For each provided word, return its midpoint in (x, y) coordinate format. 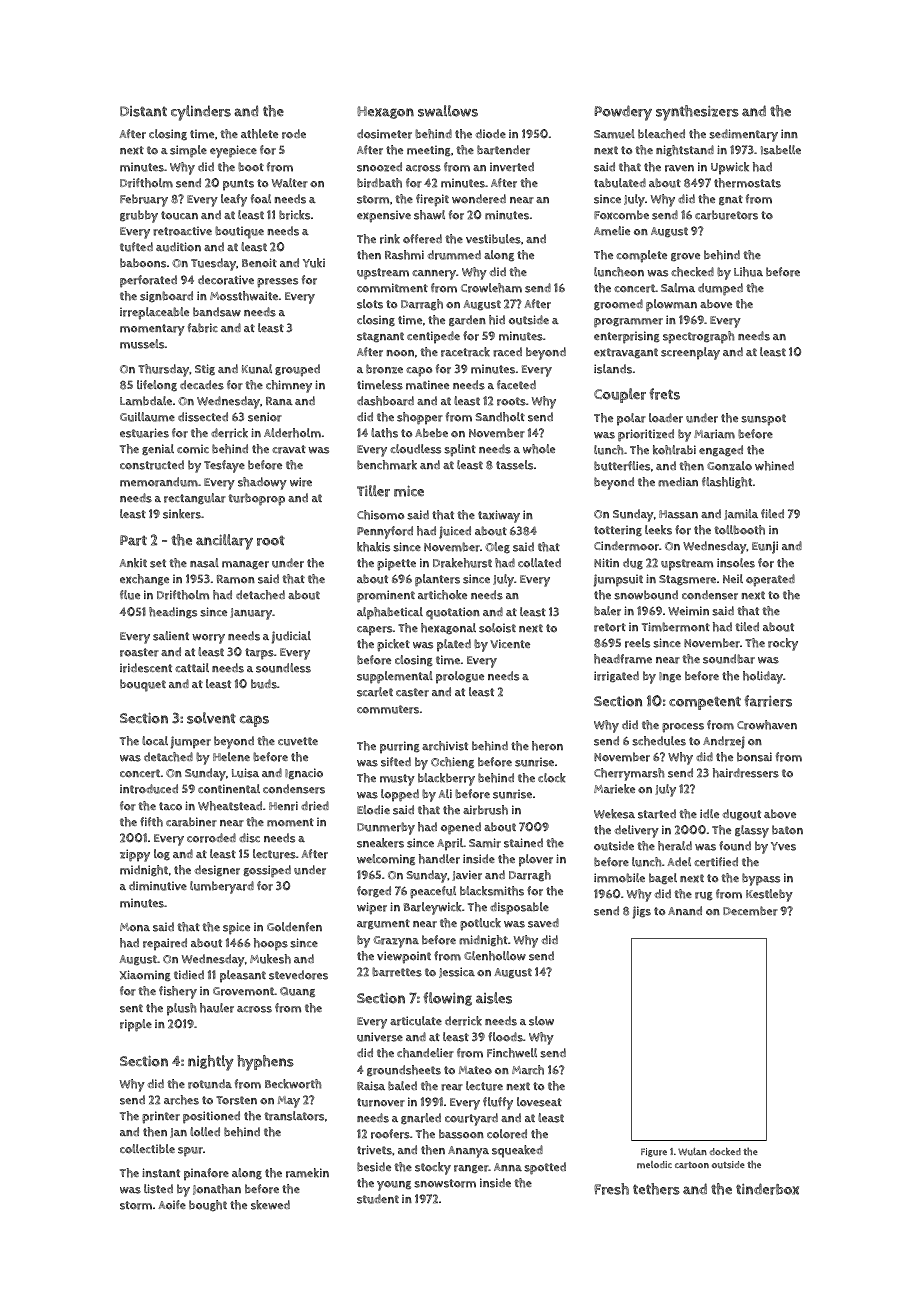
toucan (179, 215)
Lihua (748, 272)
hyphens (265, 1063)
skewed (270, 1205)
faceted (516, 384)
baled (402, 1086)
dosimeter (384, 134)
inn (789, 133)
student (378, 1199)
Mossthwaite (244, 296)
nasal (204, 563)
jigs (642, 912)
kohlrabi (674, 450)
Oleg (497, 548)
